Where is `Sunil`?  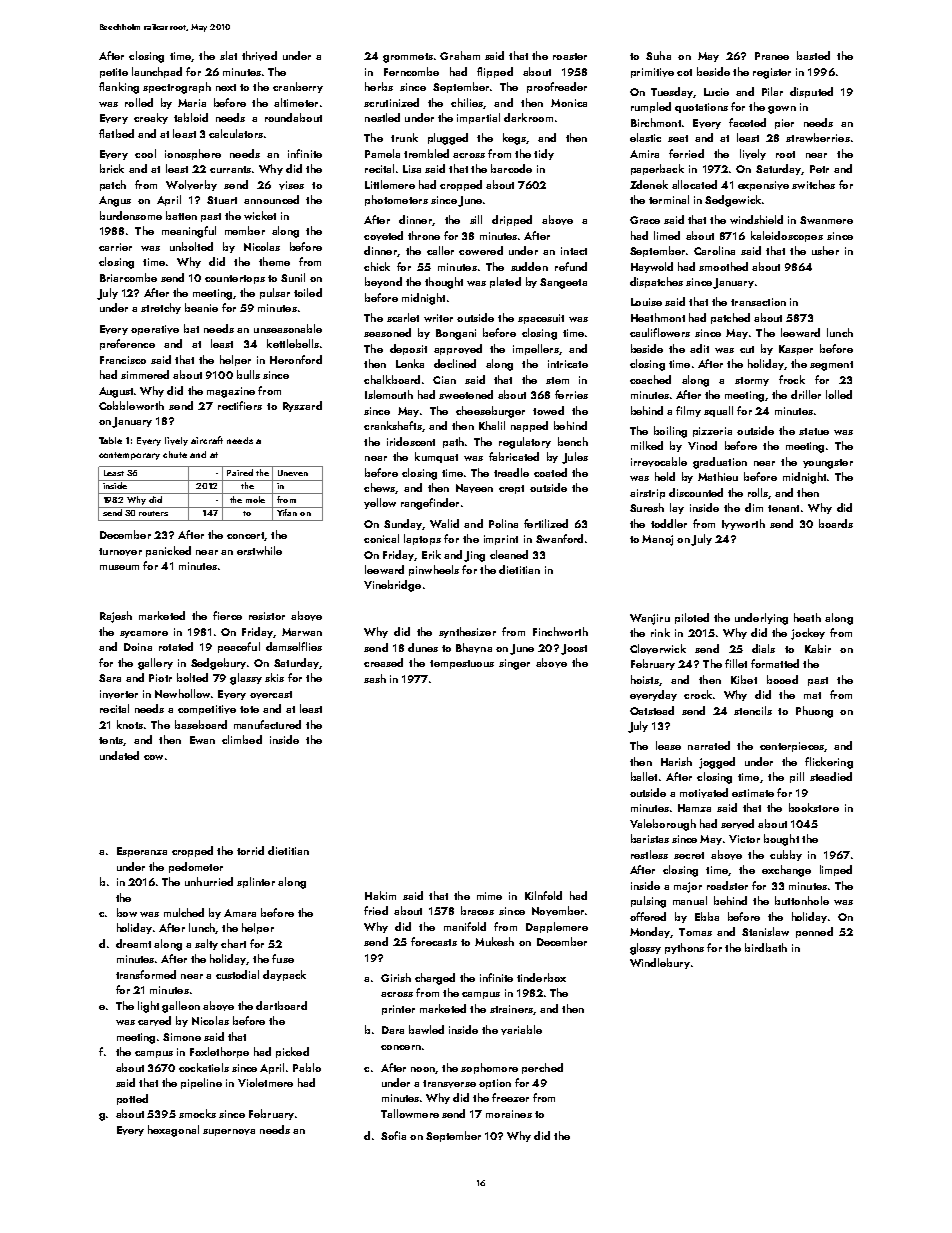 Sunil is located at coordinates (293, 277).
